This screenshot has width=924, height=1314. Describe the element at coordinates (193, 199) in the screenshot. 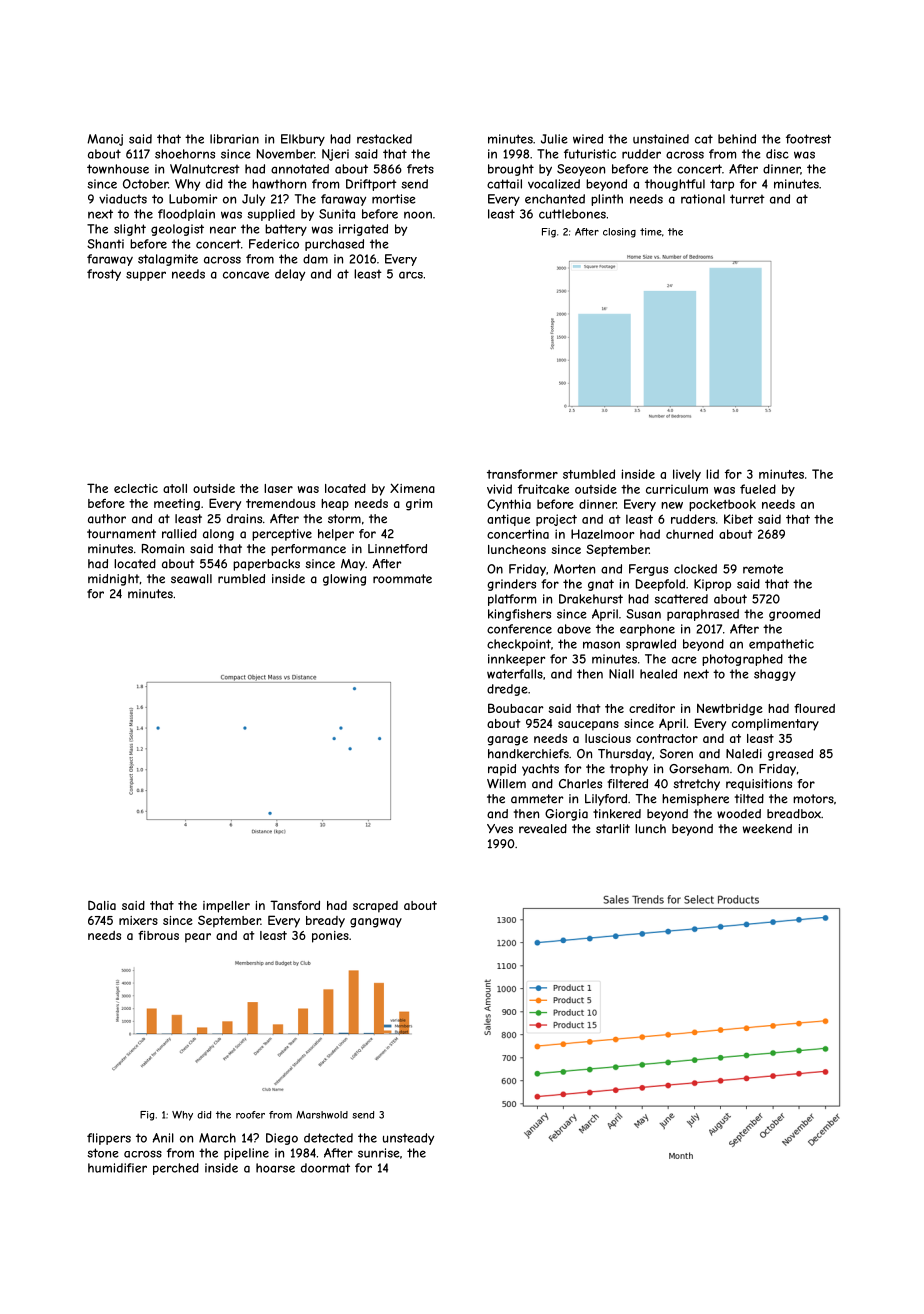

I see `Lubomir` at that location.
